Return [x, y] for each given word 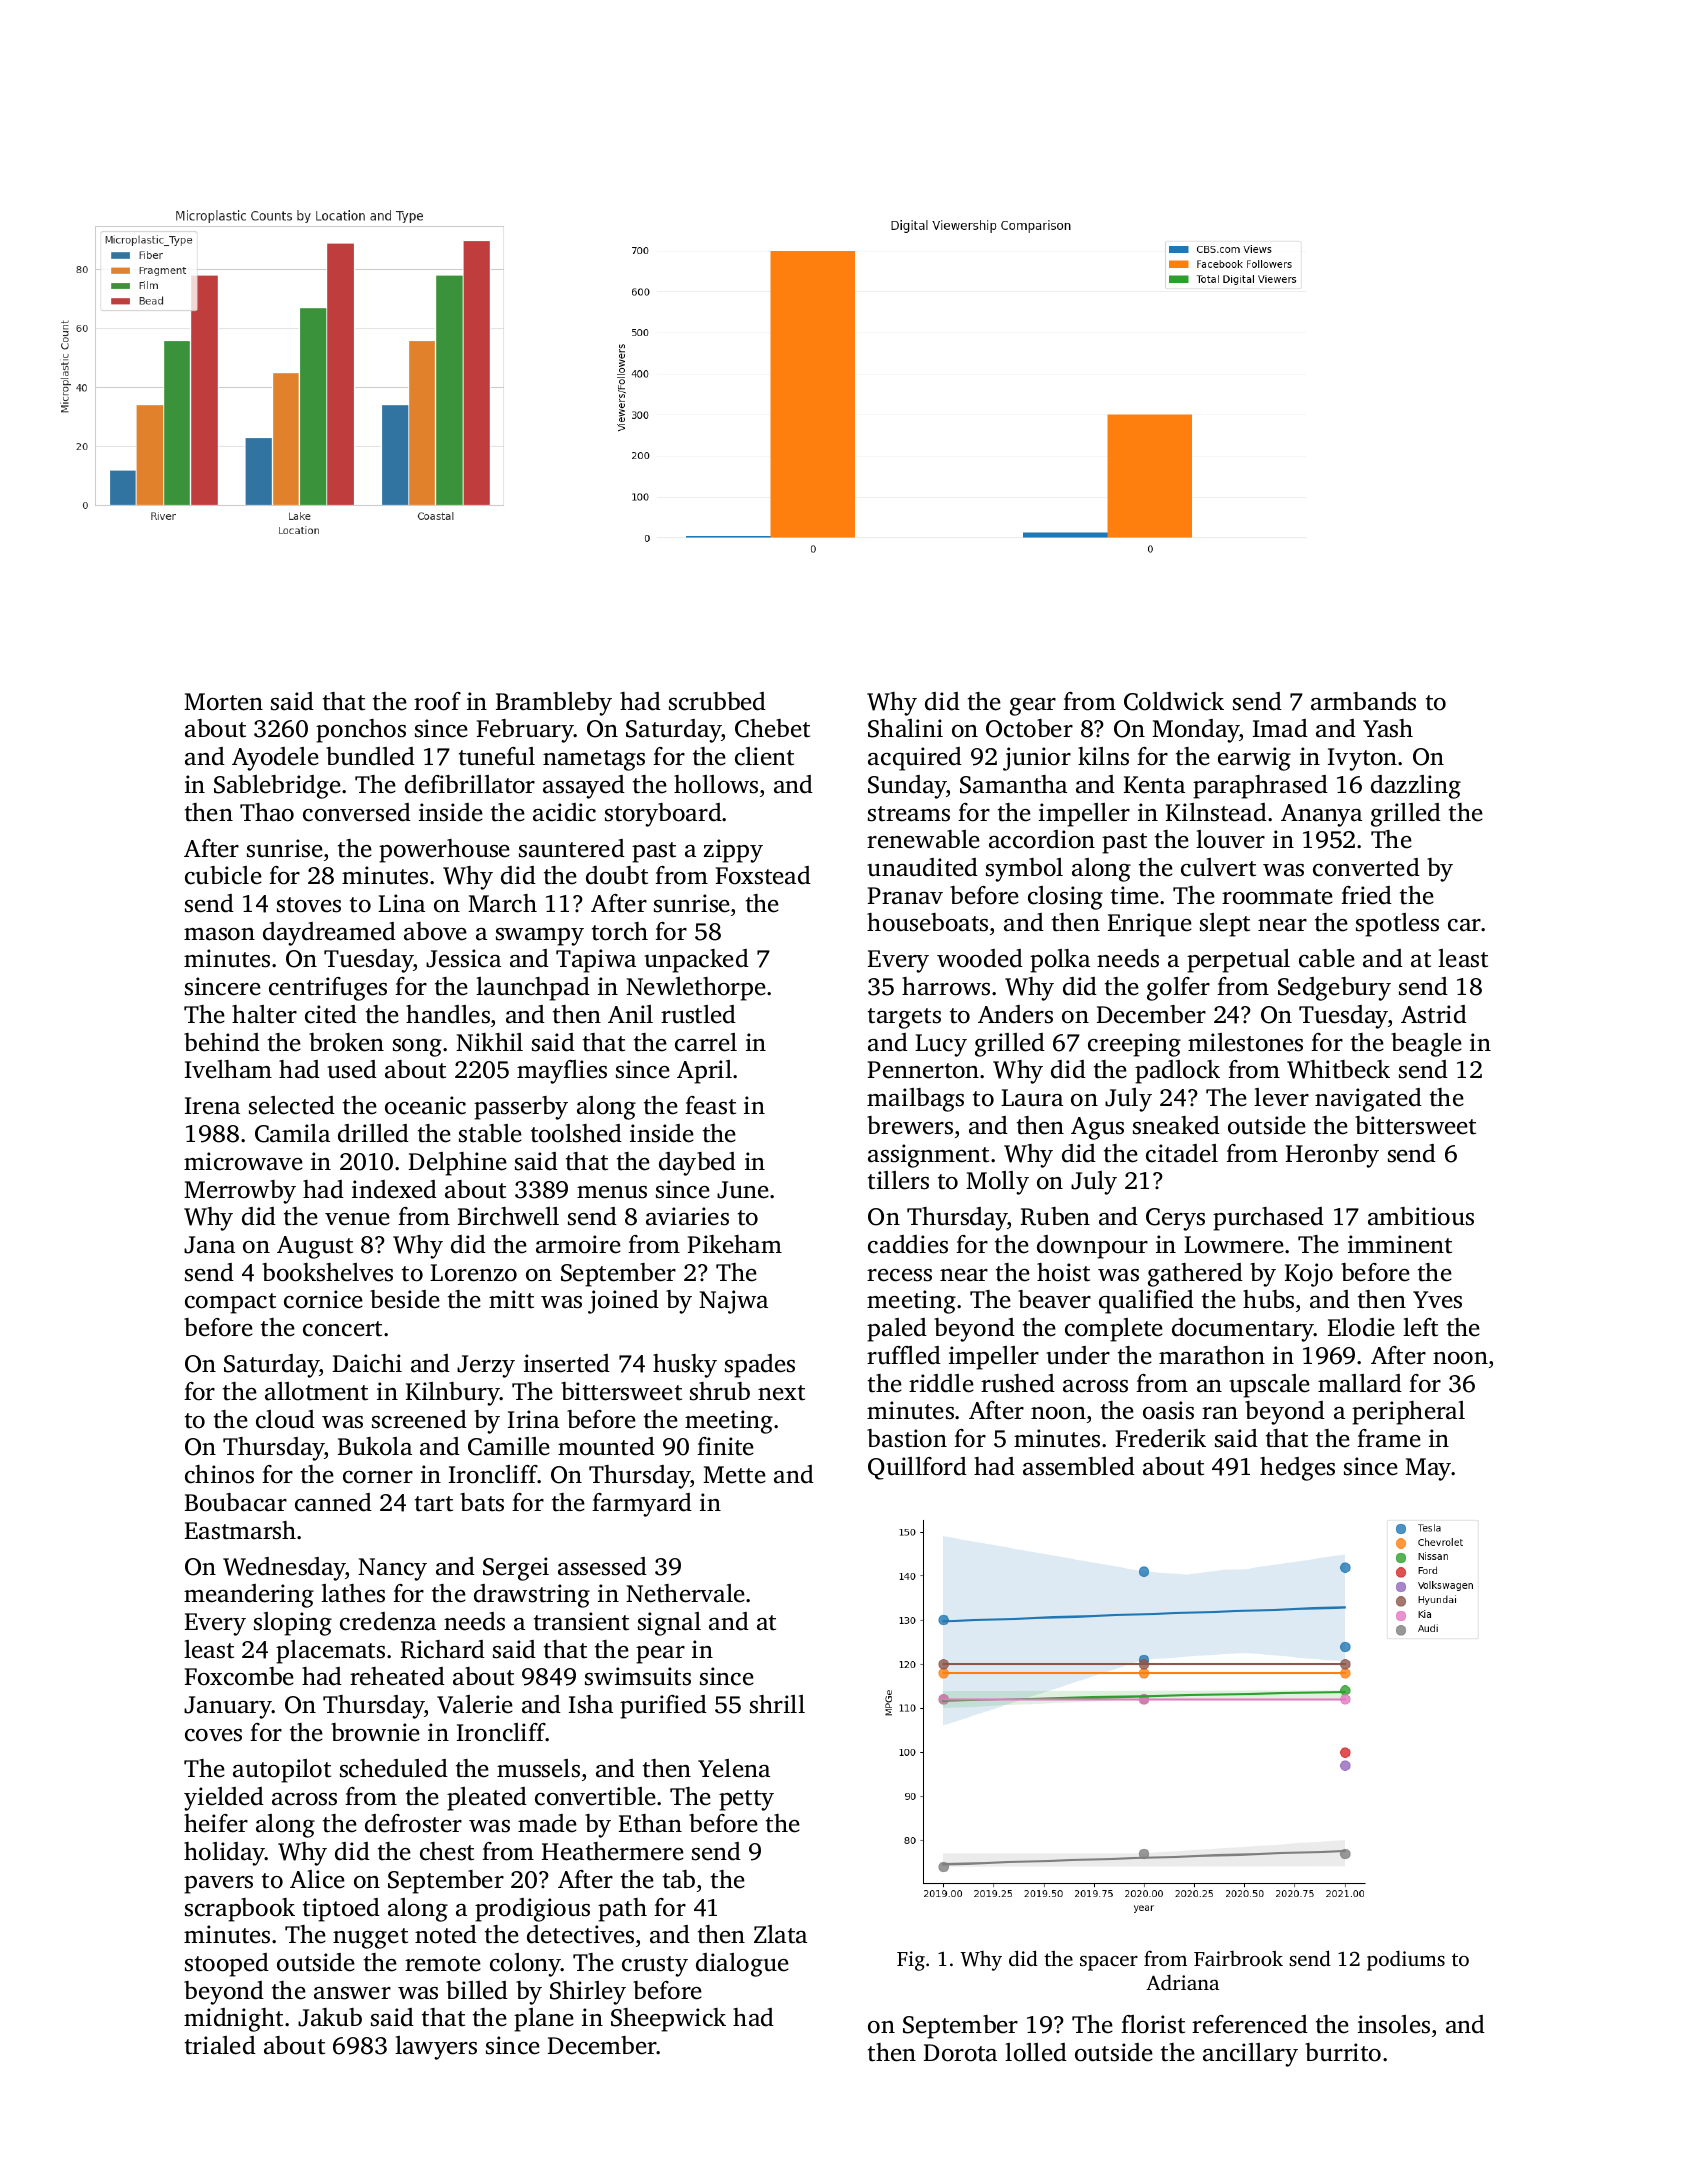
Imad [1280, 728]
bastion [907, 1438]
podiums [1406, 1960]
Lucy [941, 1045]
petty [746, 1800]
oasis [1168, 1410]
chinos [219, 1474]
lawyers [436, 2048]
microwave [243, 1161]
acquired [915, 759]
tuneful [497, 756]
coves [213, 1735]
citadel [1182, 1153]
